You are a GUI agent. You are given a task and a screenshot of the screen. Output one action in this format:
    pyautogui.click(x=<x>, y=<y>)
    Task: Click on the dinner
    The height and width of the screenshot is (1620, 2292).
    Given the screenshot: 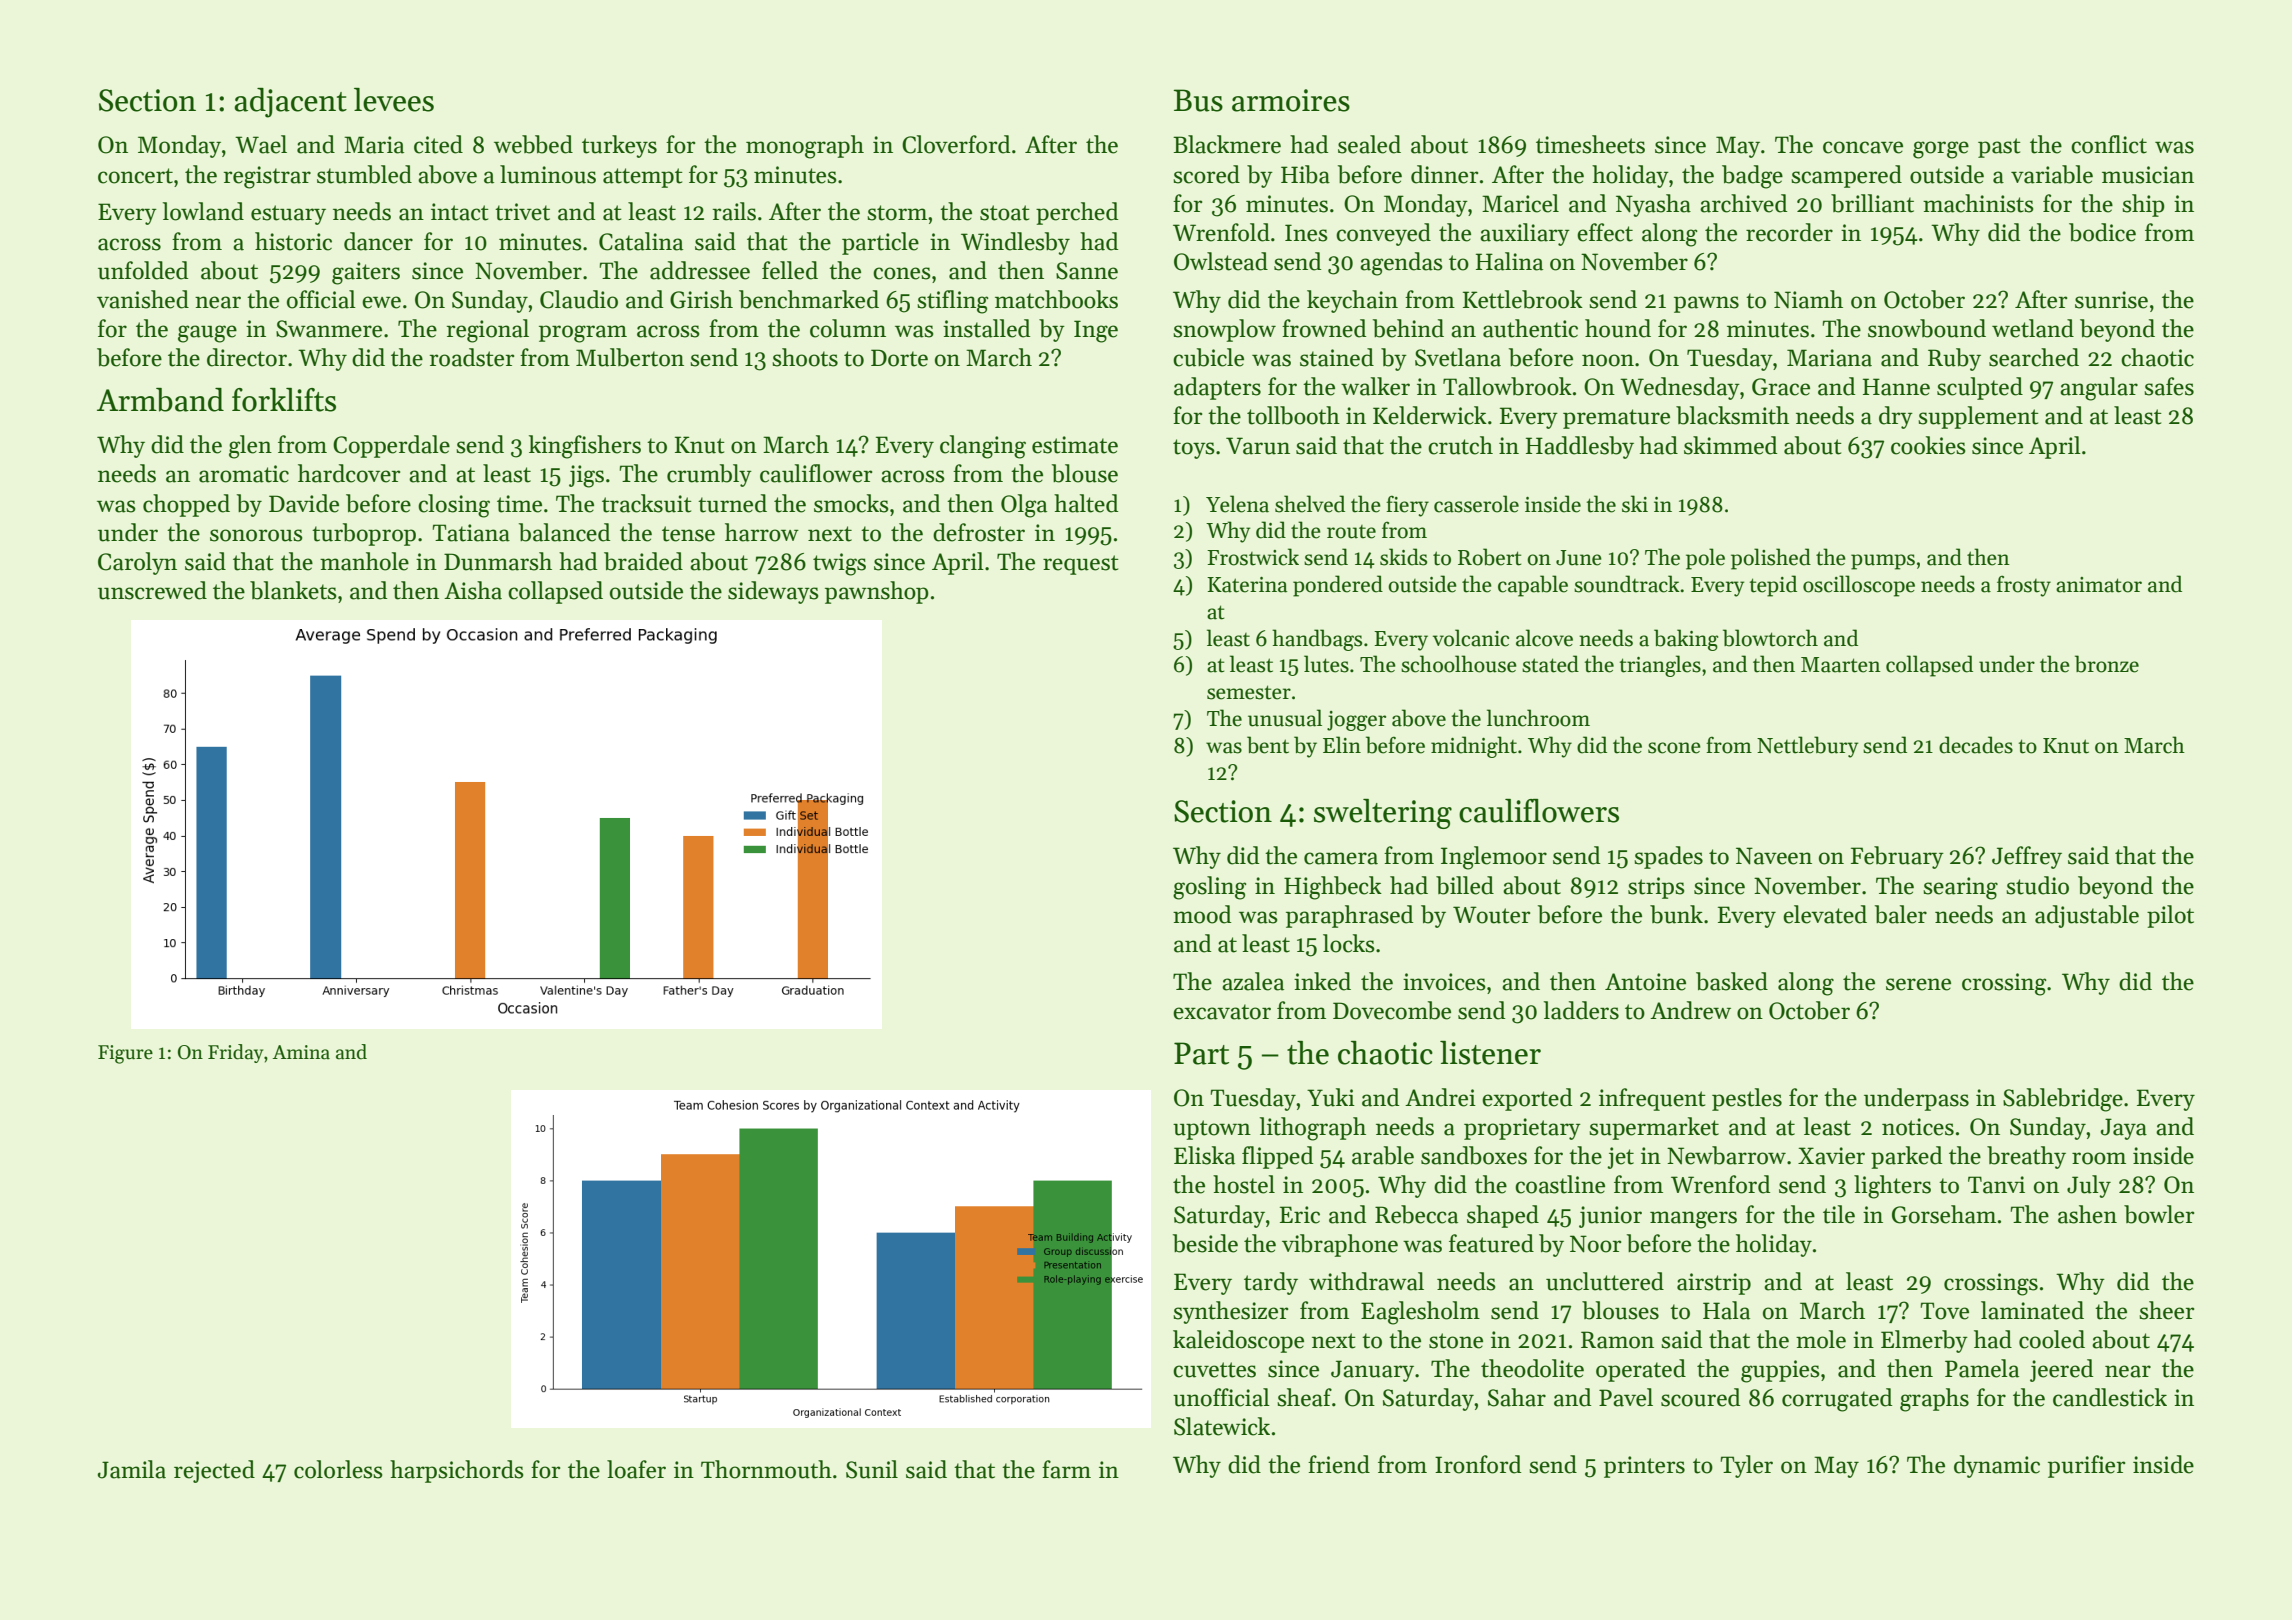 What is the action you would take?
    pyautogui.click(x=1444, y=174)
